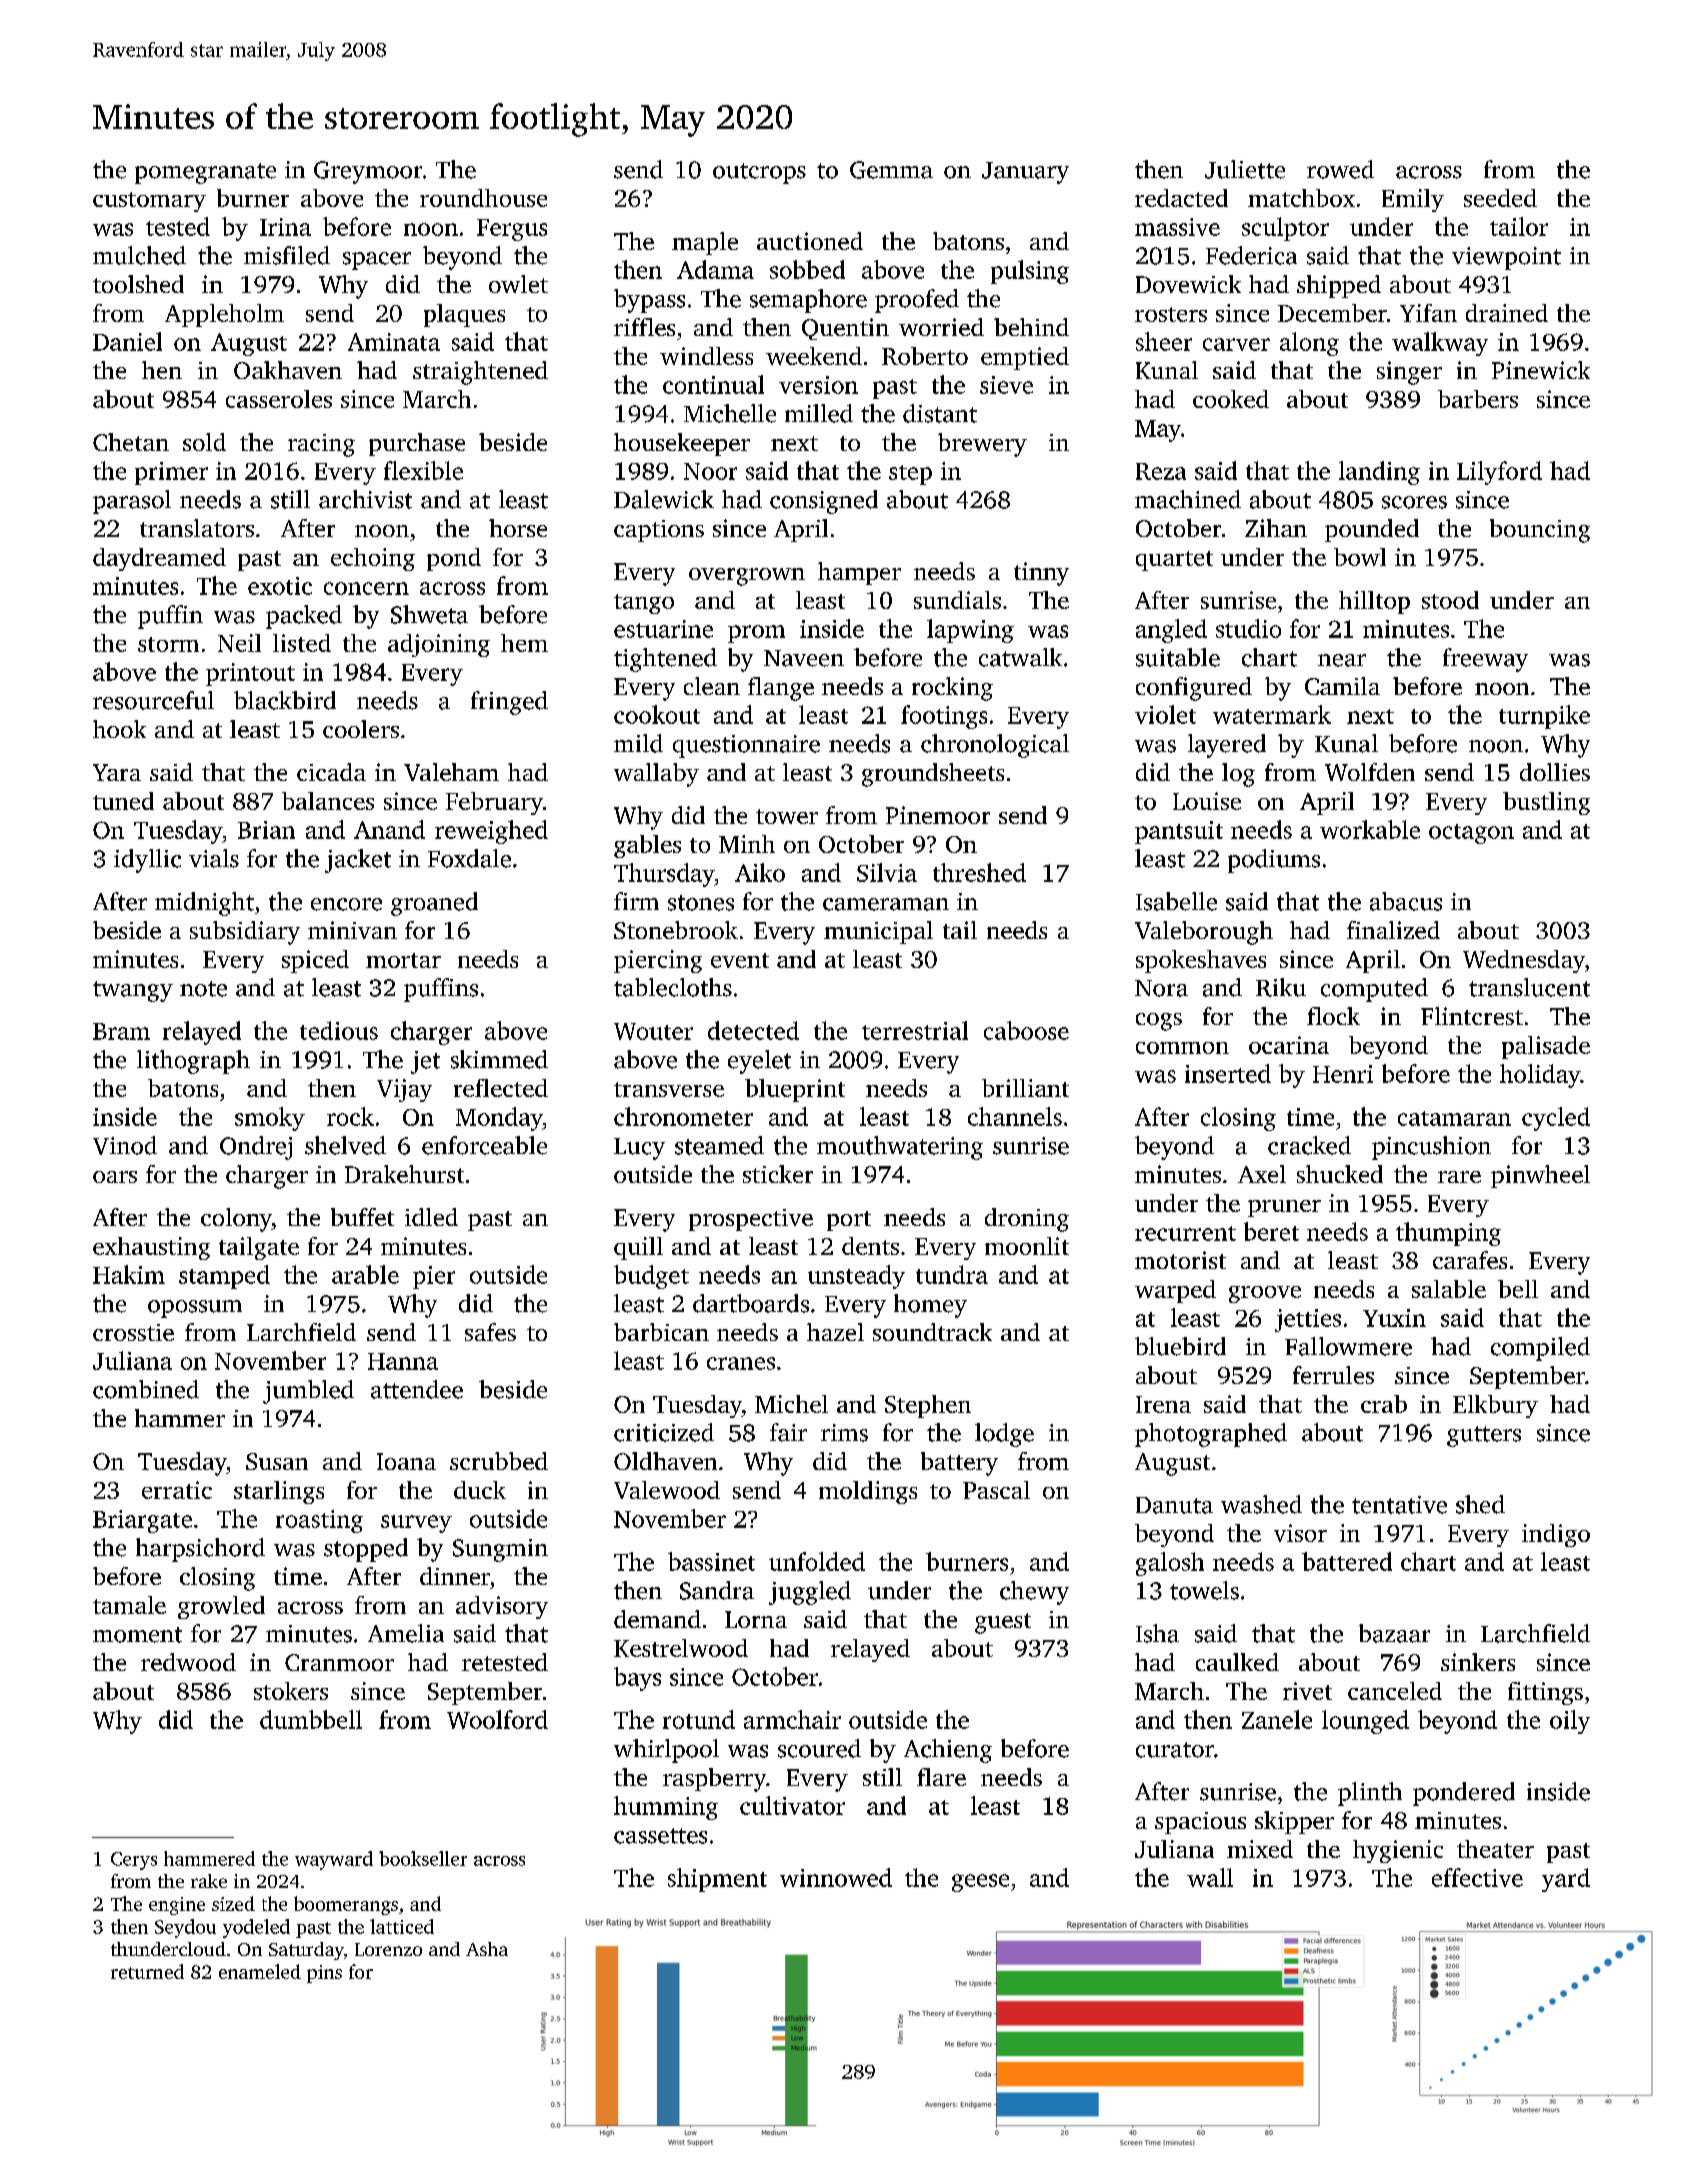 This screenshot has width=1683, height=2178. I want to click on recurrent, so click(1185, 1233).
